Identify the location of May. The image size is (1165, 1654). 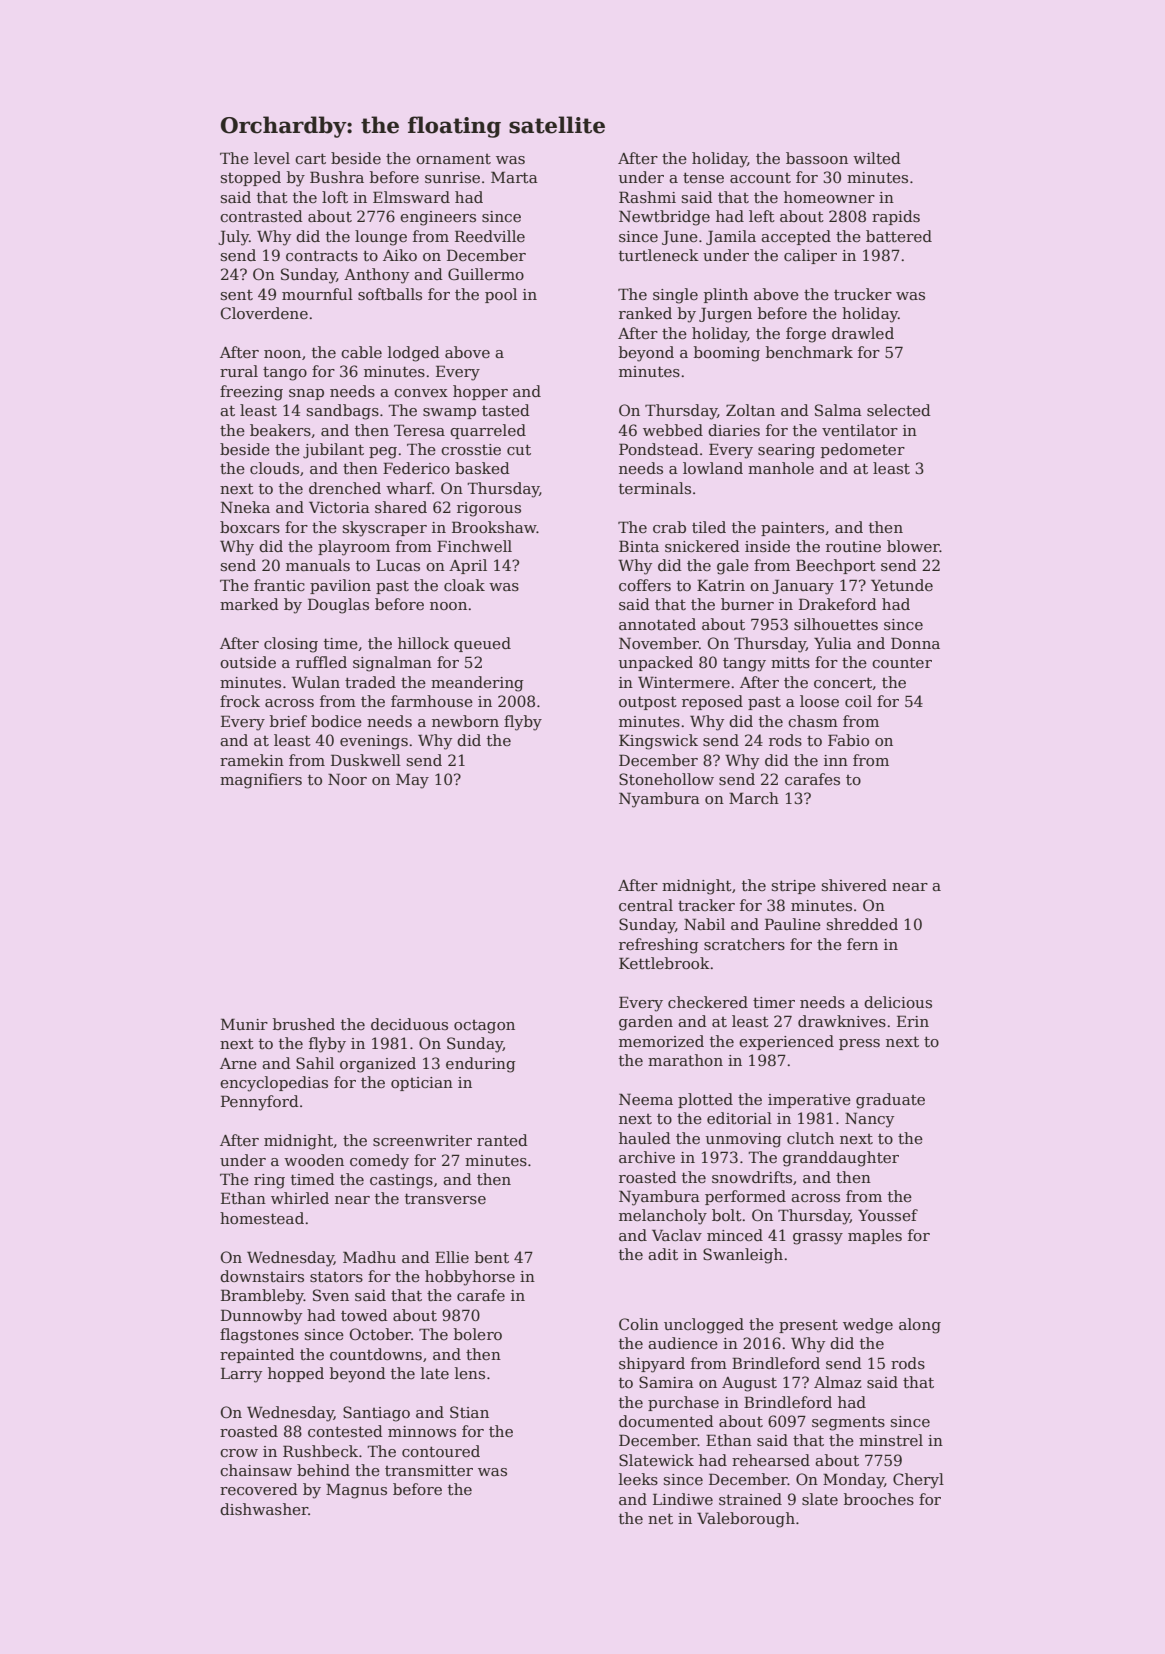
(412, 781).
